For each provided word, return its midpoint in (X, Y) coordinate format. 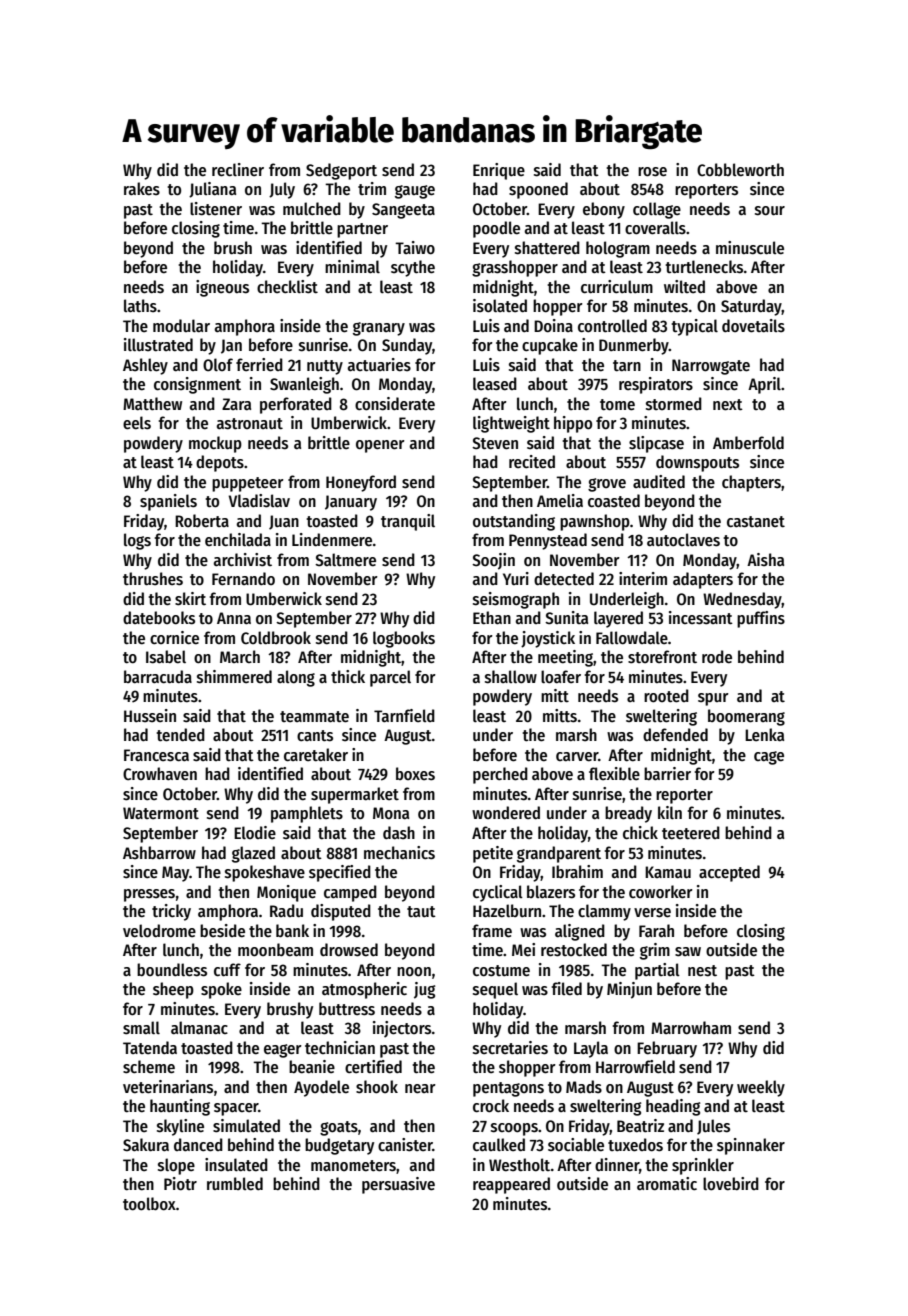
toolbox (149, 1204)
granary (379, 329)
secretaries (510, 1048)
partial (657, 971)
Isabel (166, 657)
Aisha (765, 560)
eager (283, 1051)
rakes (142, 189)
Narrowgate (711, 367)
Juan (284, 522)
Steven (495, 443)
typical (694, 327)
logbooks (404, 639)
